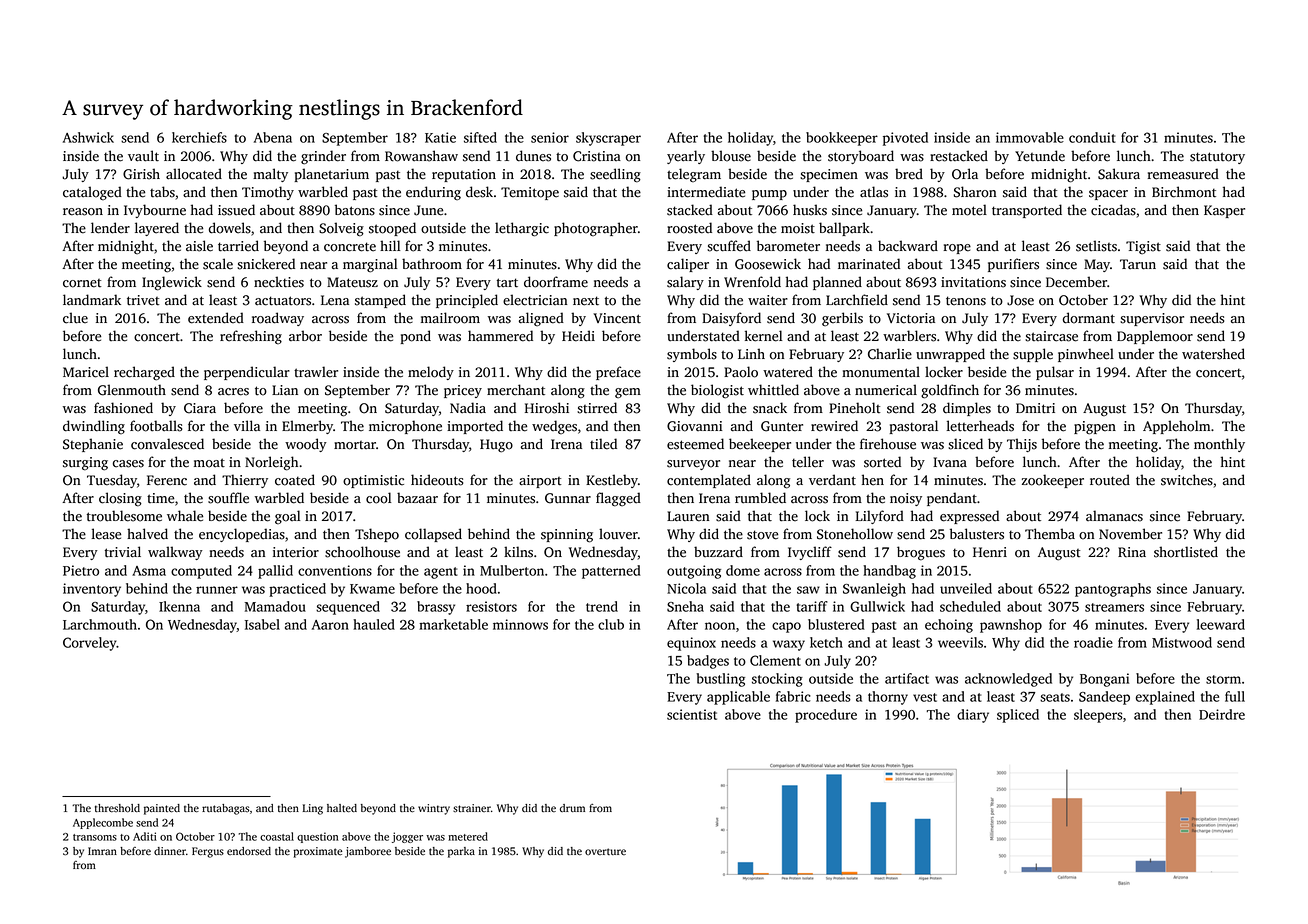 The width and height of the image is (1308, 924). Describe the element at coordinates (1011, 626) in the image. I see `pawnshop` at that location.
